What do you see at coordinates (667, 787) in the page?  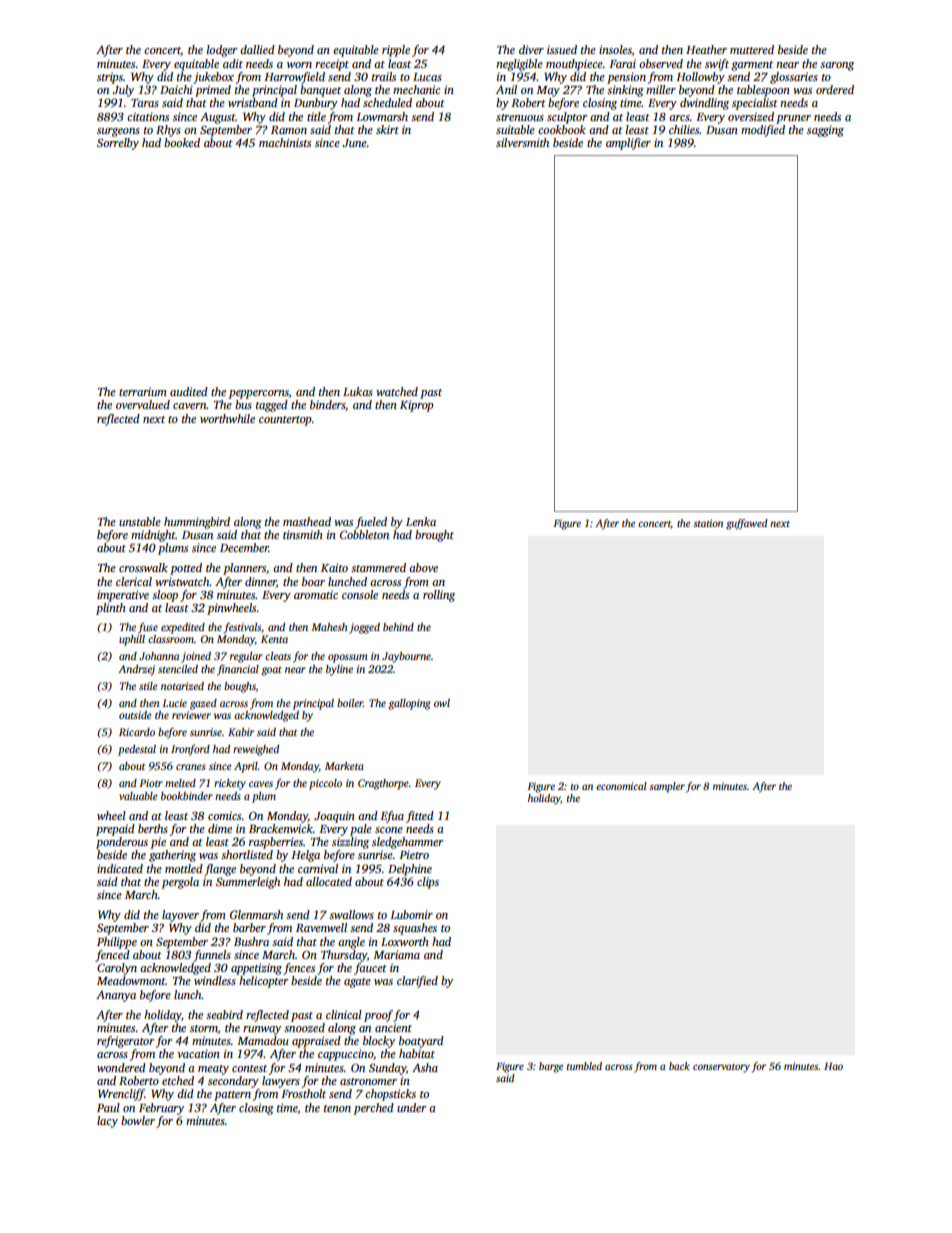 I see `sampler` at bounding box center [667, 787].
